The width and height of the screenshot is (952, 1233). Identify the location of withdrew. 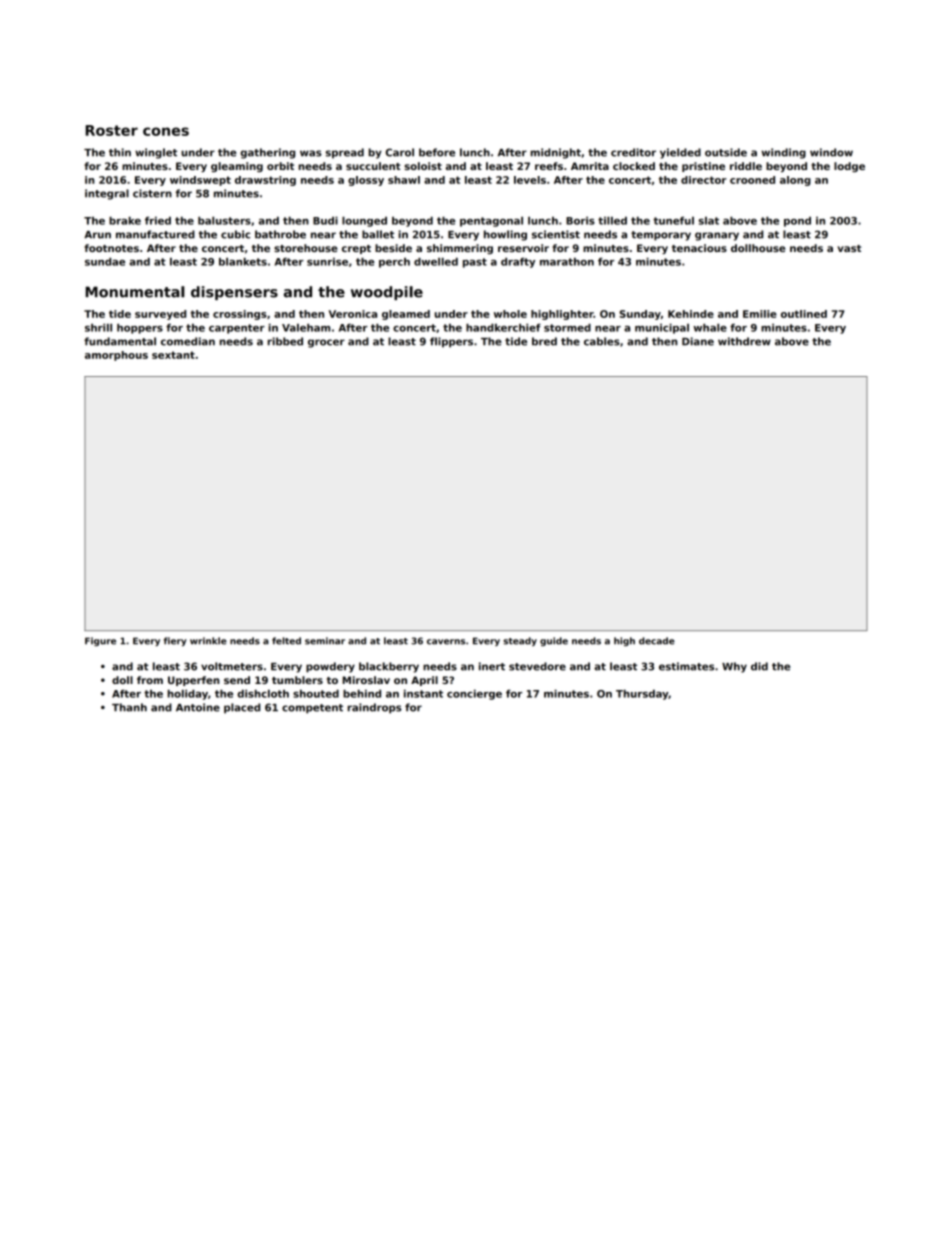
(744, 341).
